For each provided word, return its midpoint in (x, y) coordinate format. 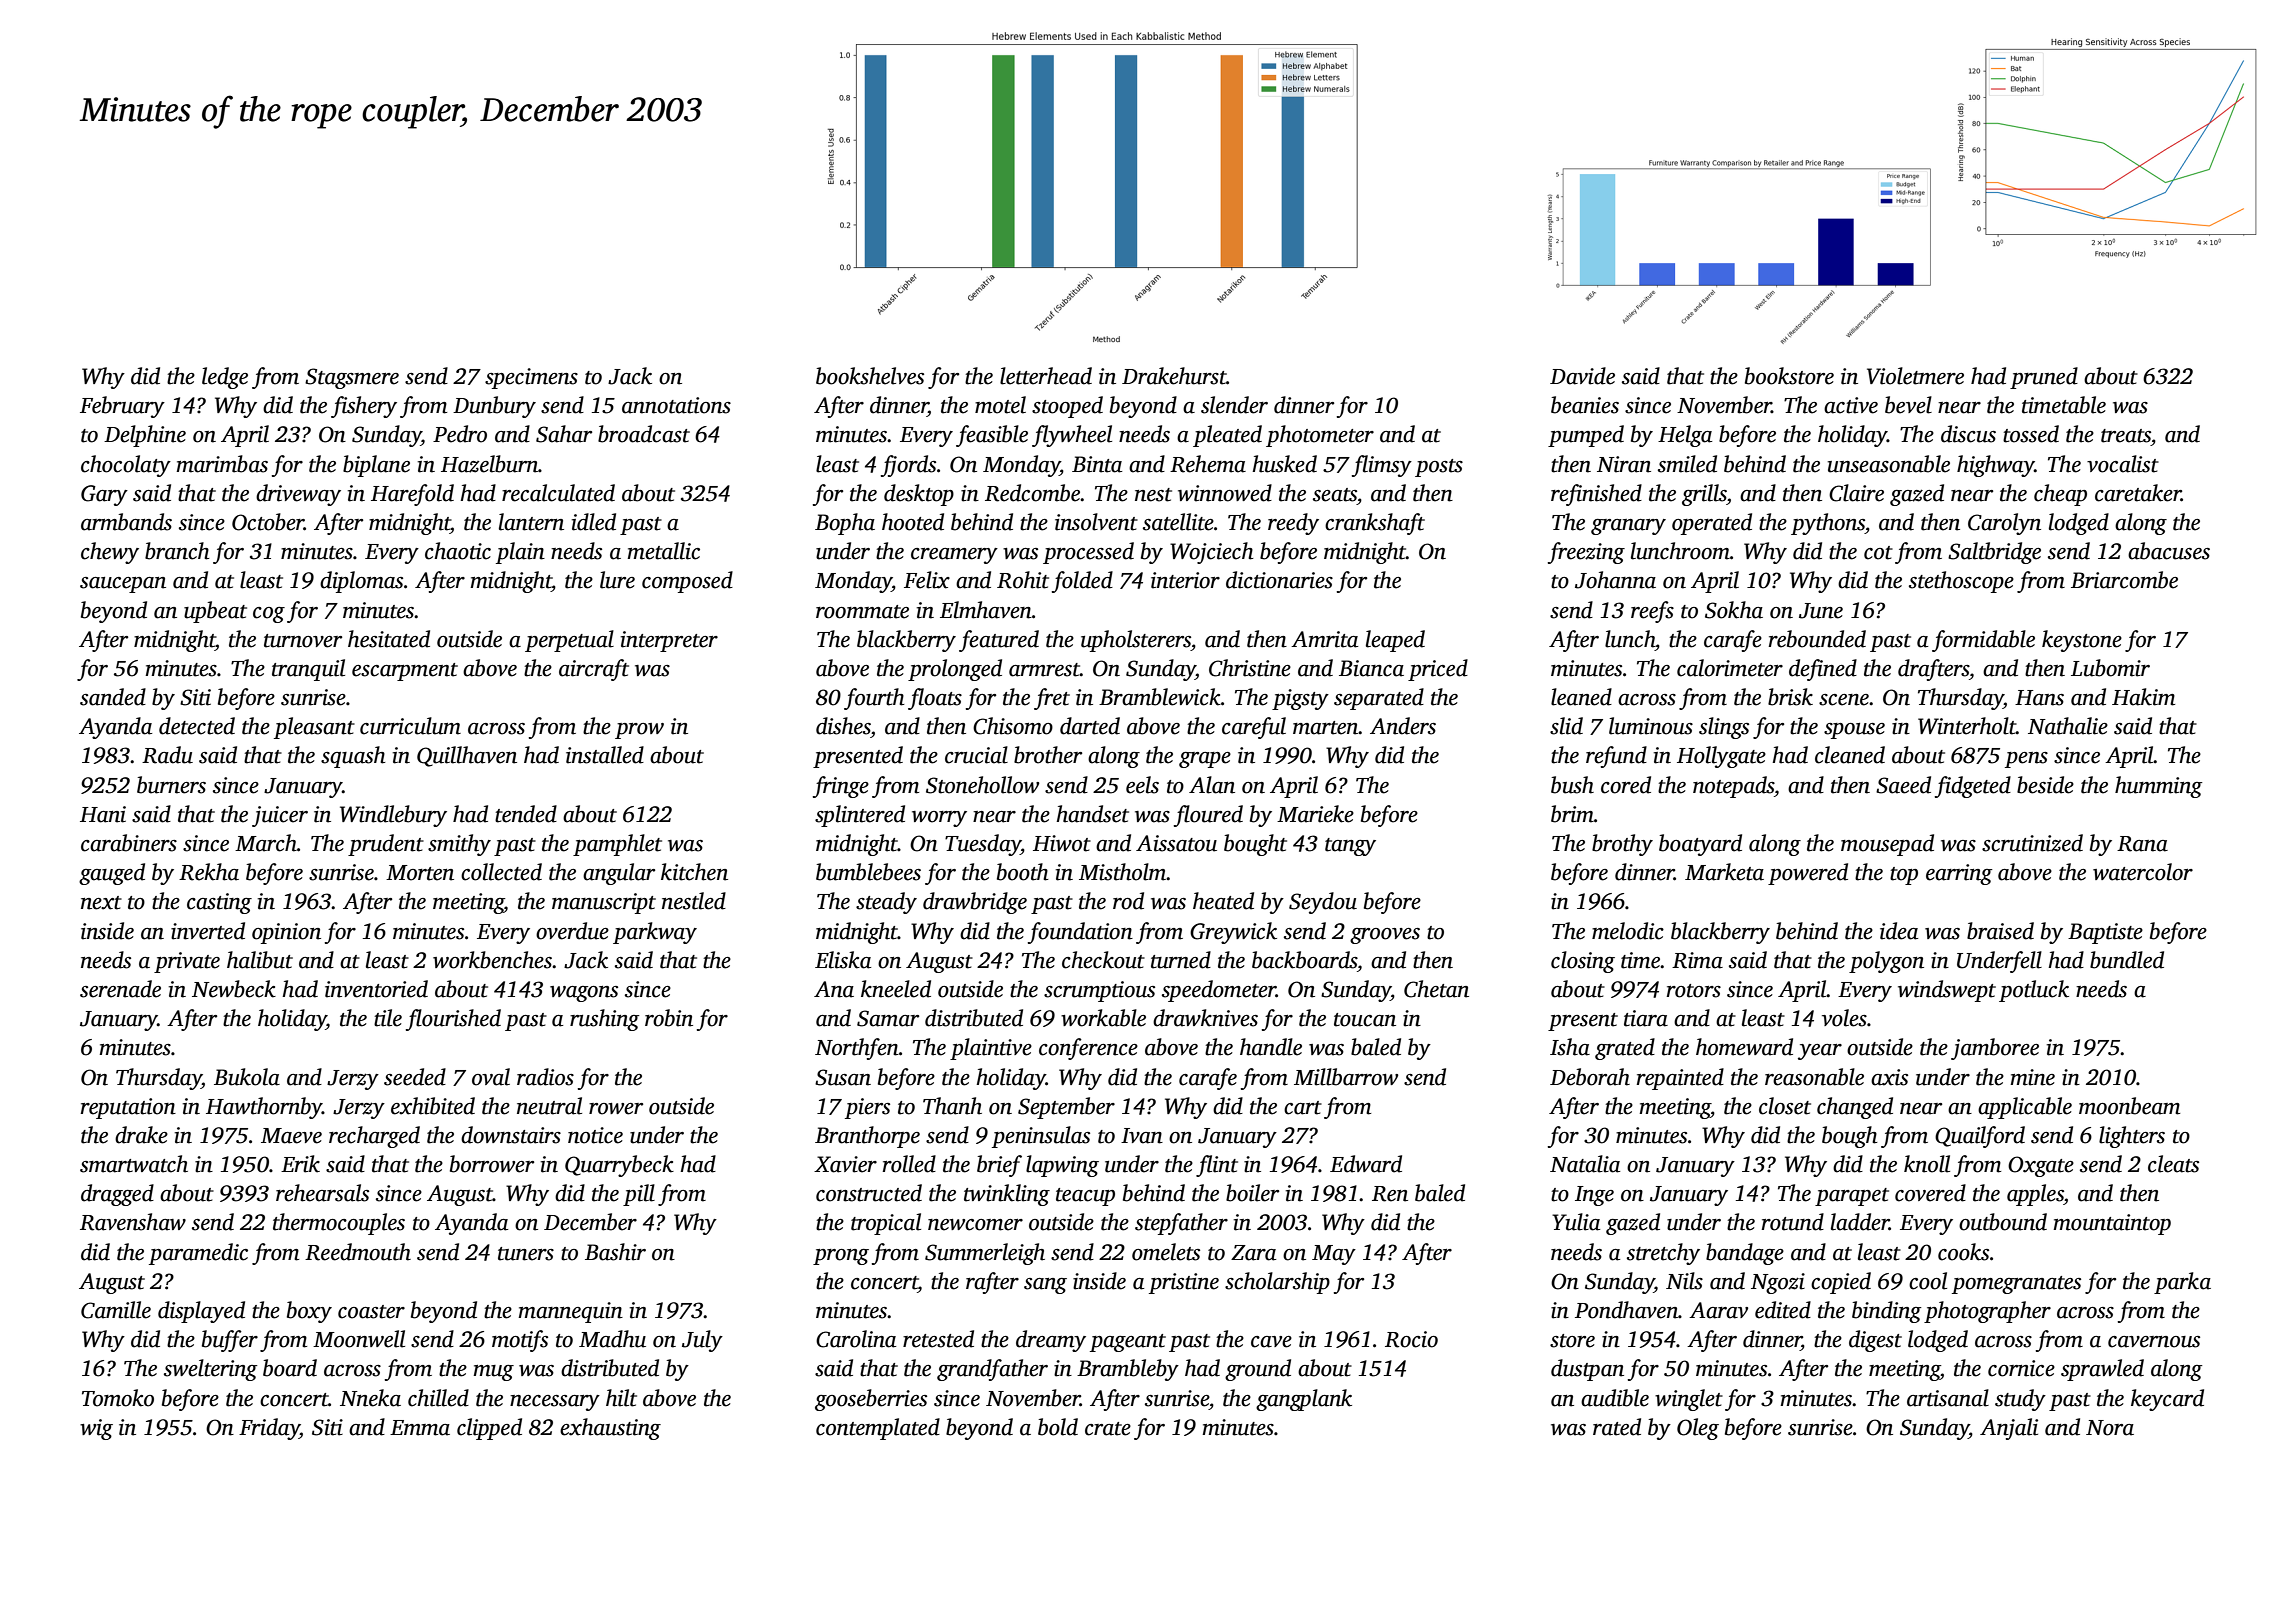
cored (1626, 785)
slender (1234, 405)
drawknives (1205, 1018)
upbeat (215, 612)
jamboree (1995, 1049)
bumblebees (868, 872)
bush (1572, 785)
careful (1254, 728)
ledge (225, 378)
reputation (128, 1108)
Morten (420, 873)
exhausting (610, 1429)
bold (1058, 1427)
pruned (2044, 378)
